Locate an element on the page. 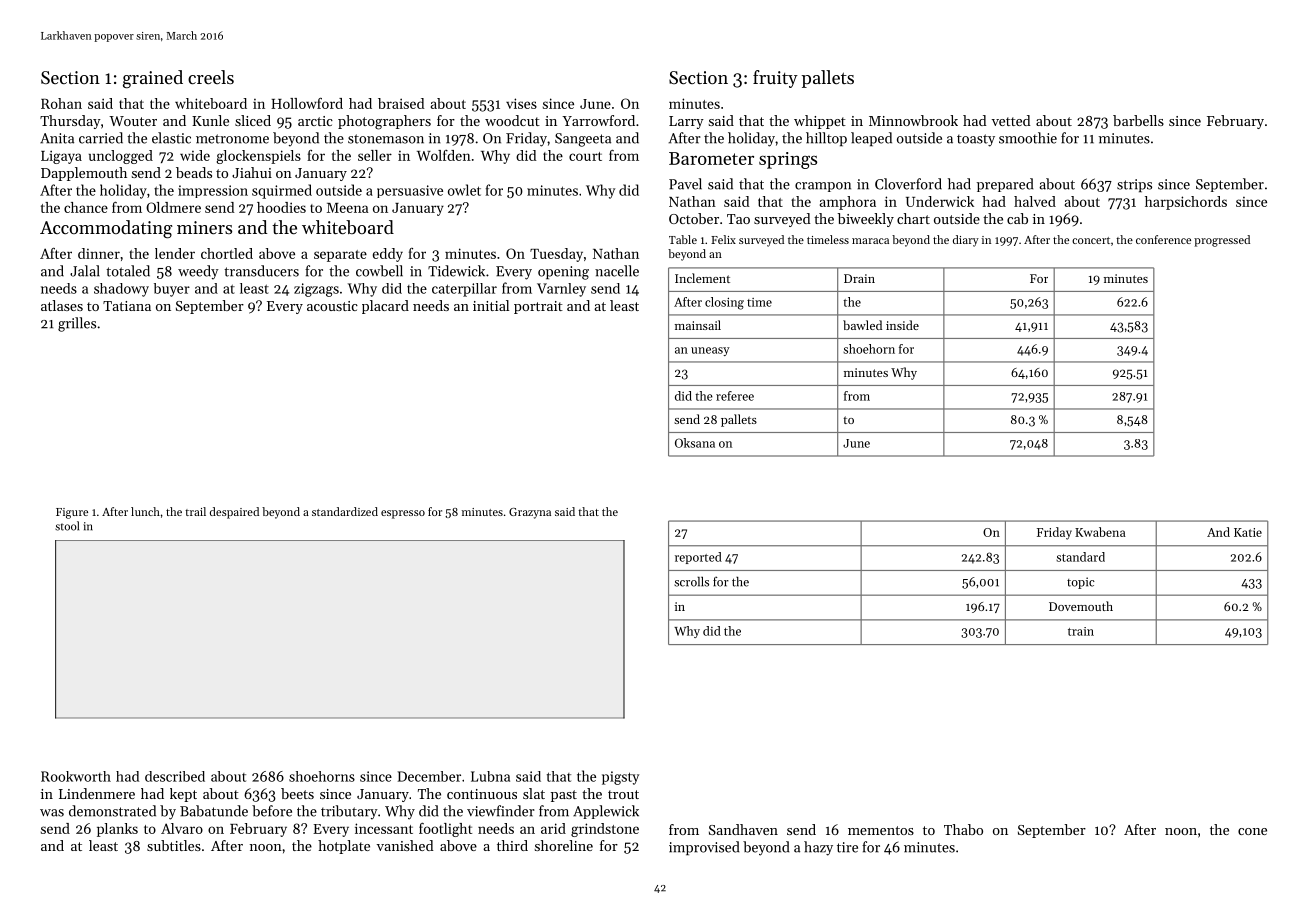 The width and height of the document is (1308, 924). Oksana is located at coordinates (695, 443).
